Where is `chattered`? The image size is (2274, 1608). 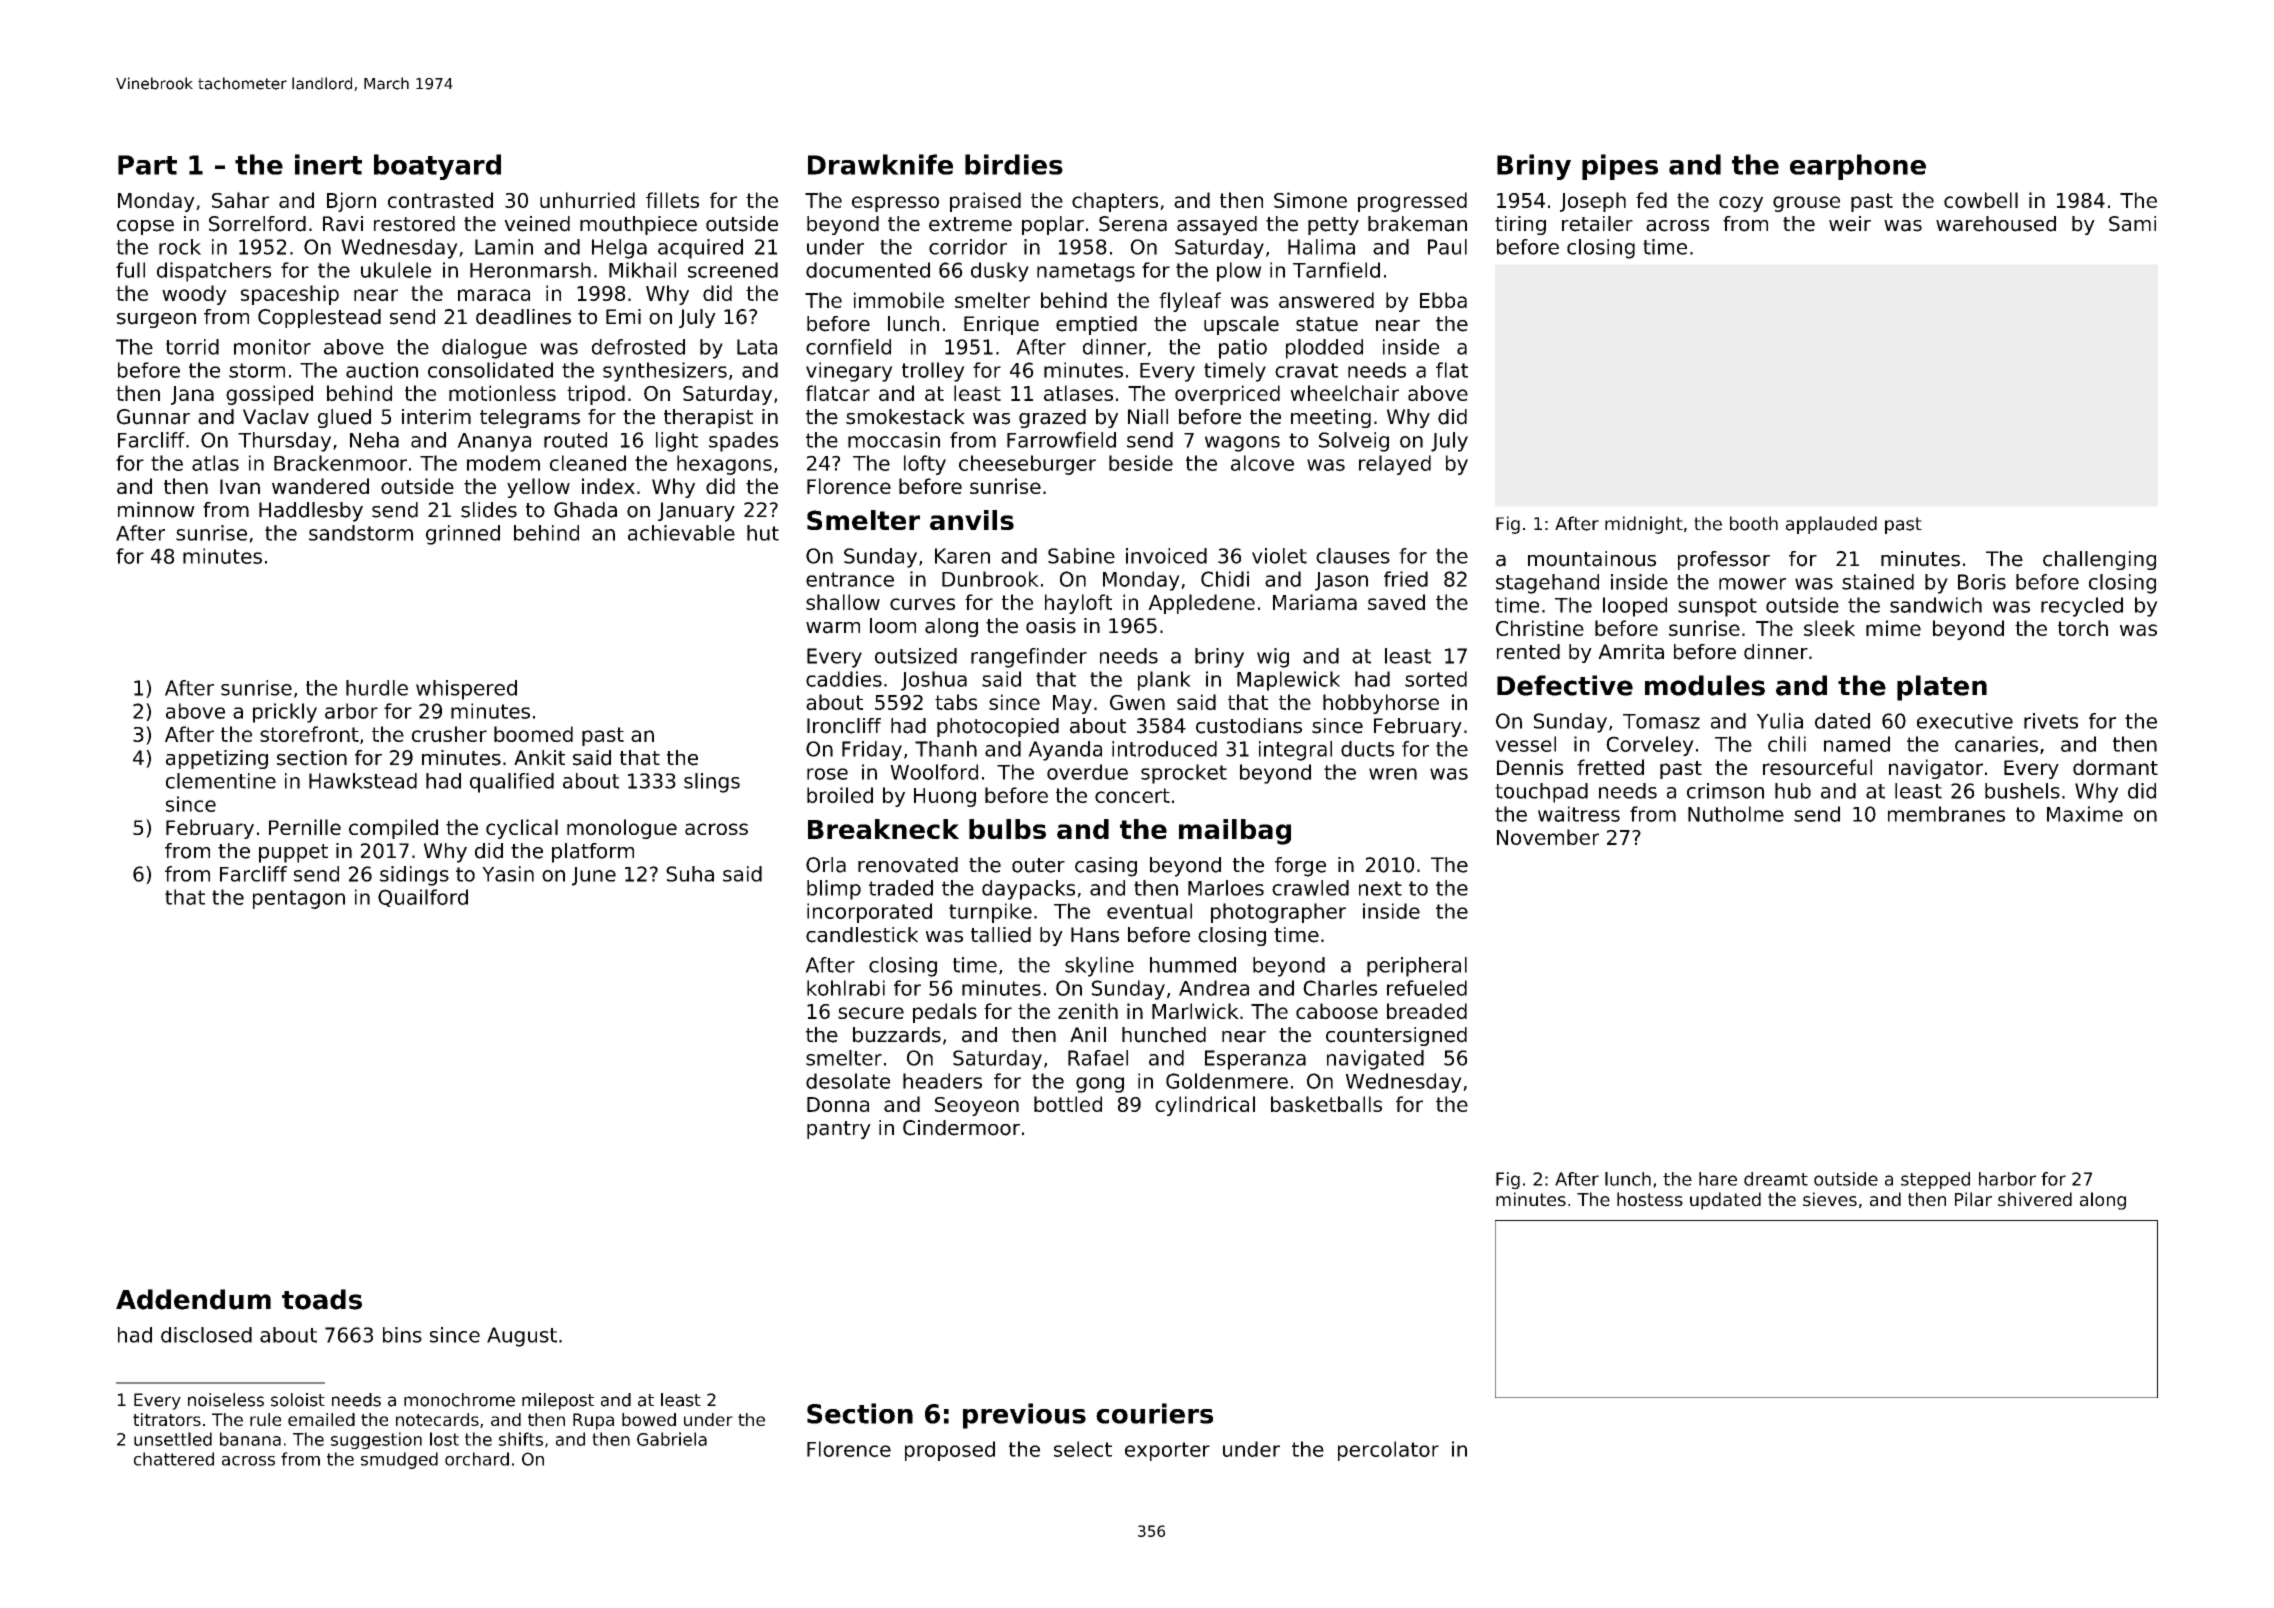
chattered is located at coordinates (174, 1459).
